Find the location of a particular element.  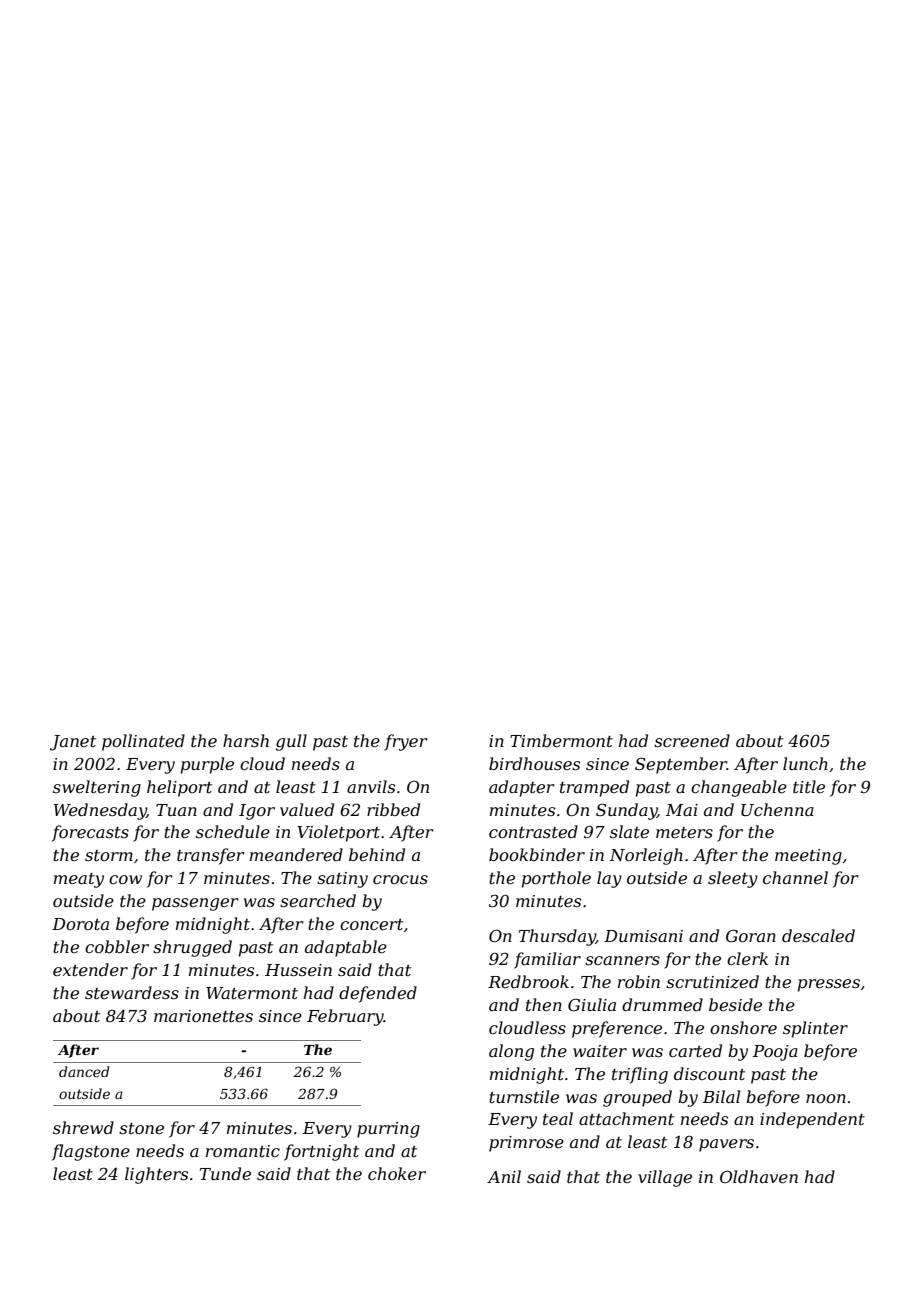

danced is located at coordinates (84, 1071).
